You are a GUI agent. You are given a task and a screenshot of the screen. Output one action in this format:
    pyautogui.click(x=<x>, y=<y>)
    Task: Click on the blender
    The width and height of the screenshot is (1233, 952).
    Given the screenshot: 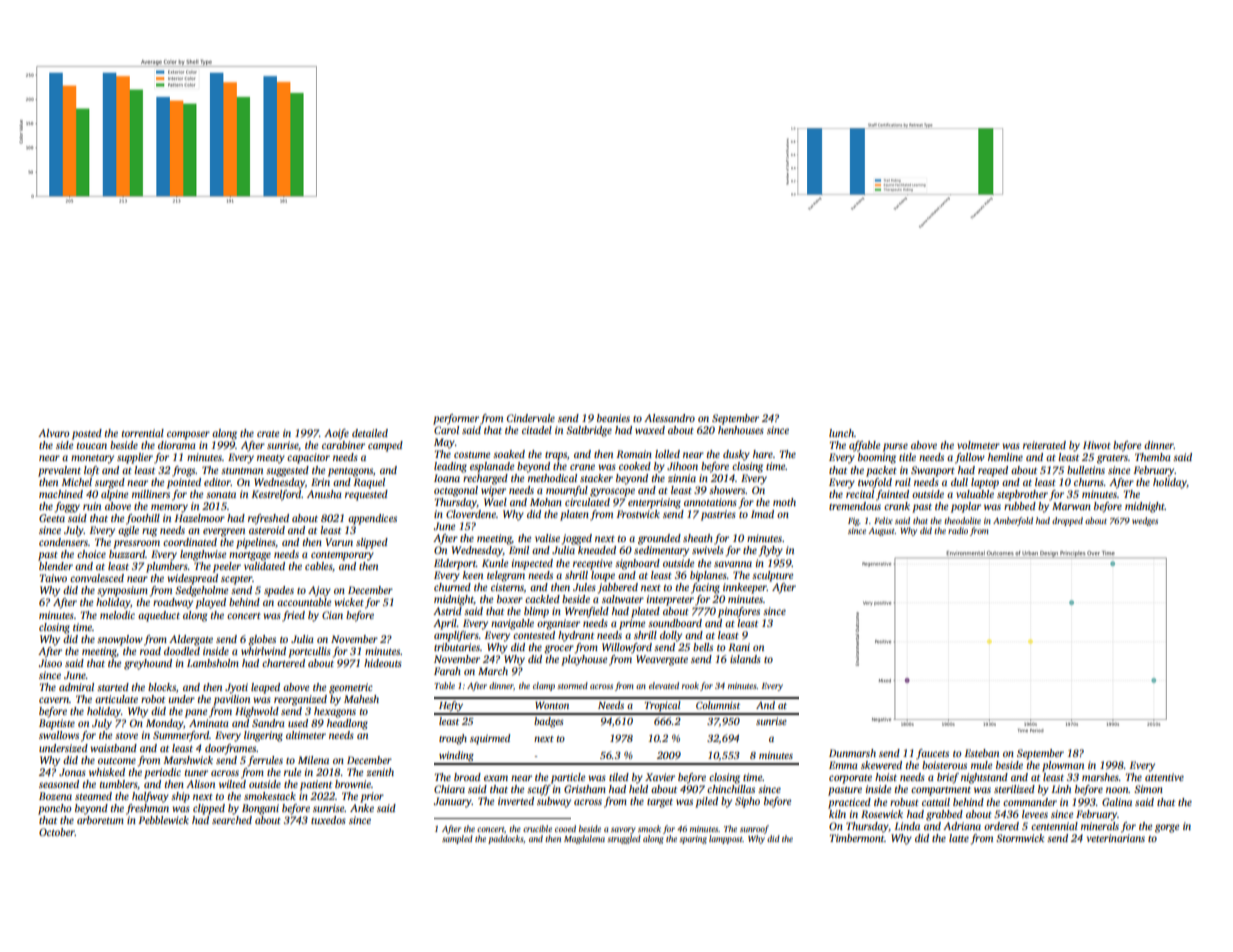 What is the action you would take?
    pyautogui.click(x=56, y=566)
